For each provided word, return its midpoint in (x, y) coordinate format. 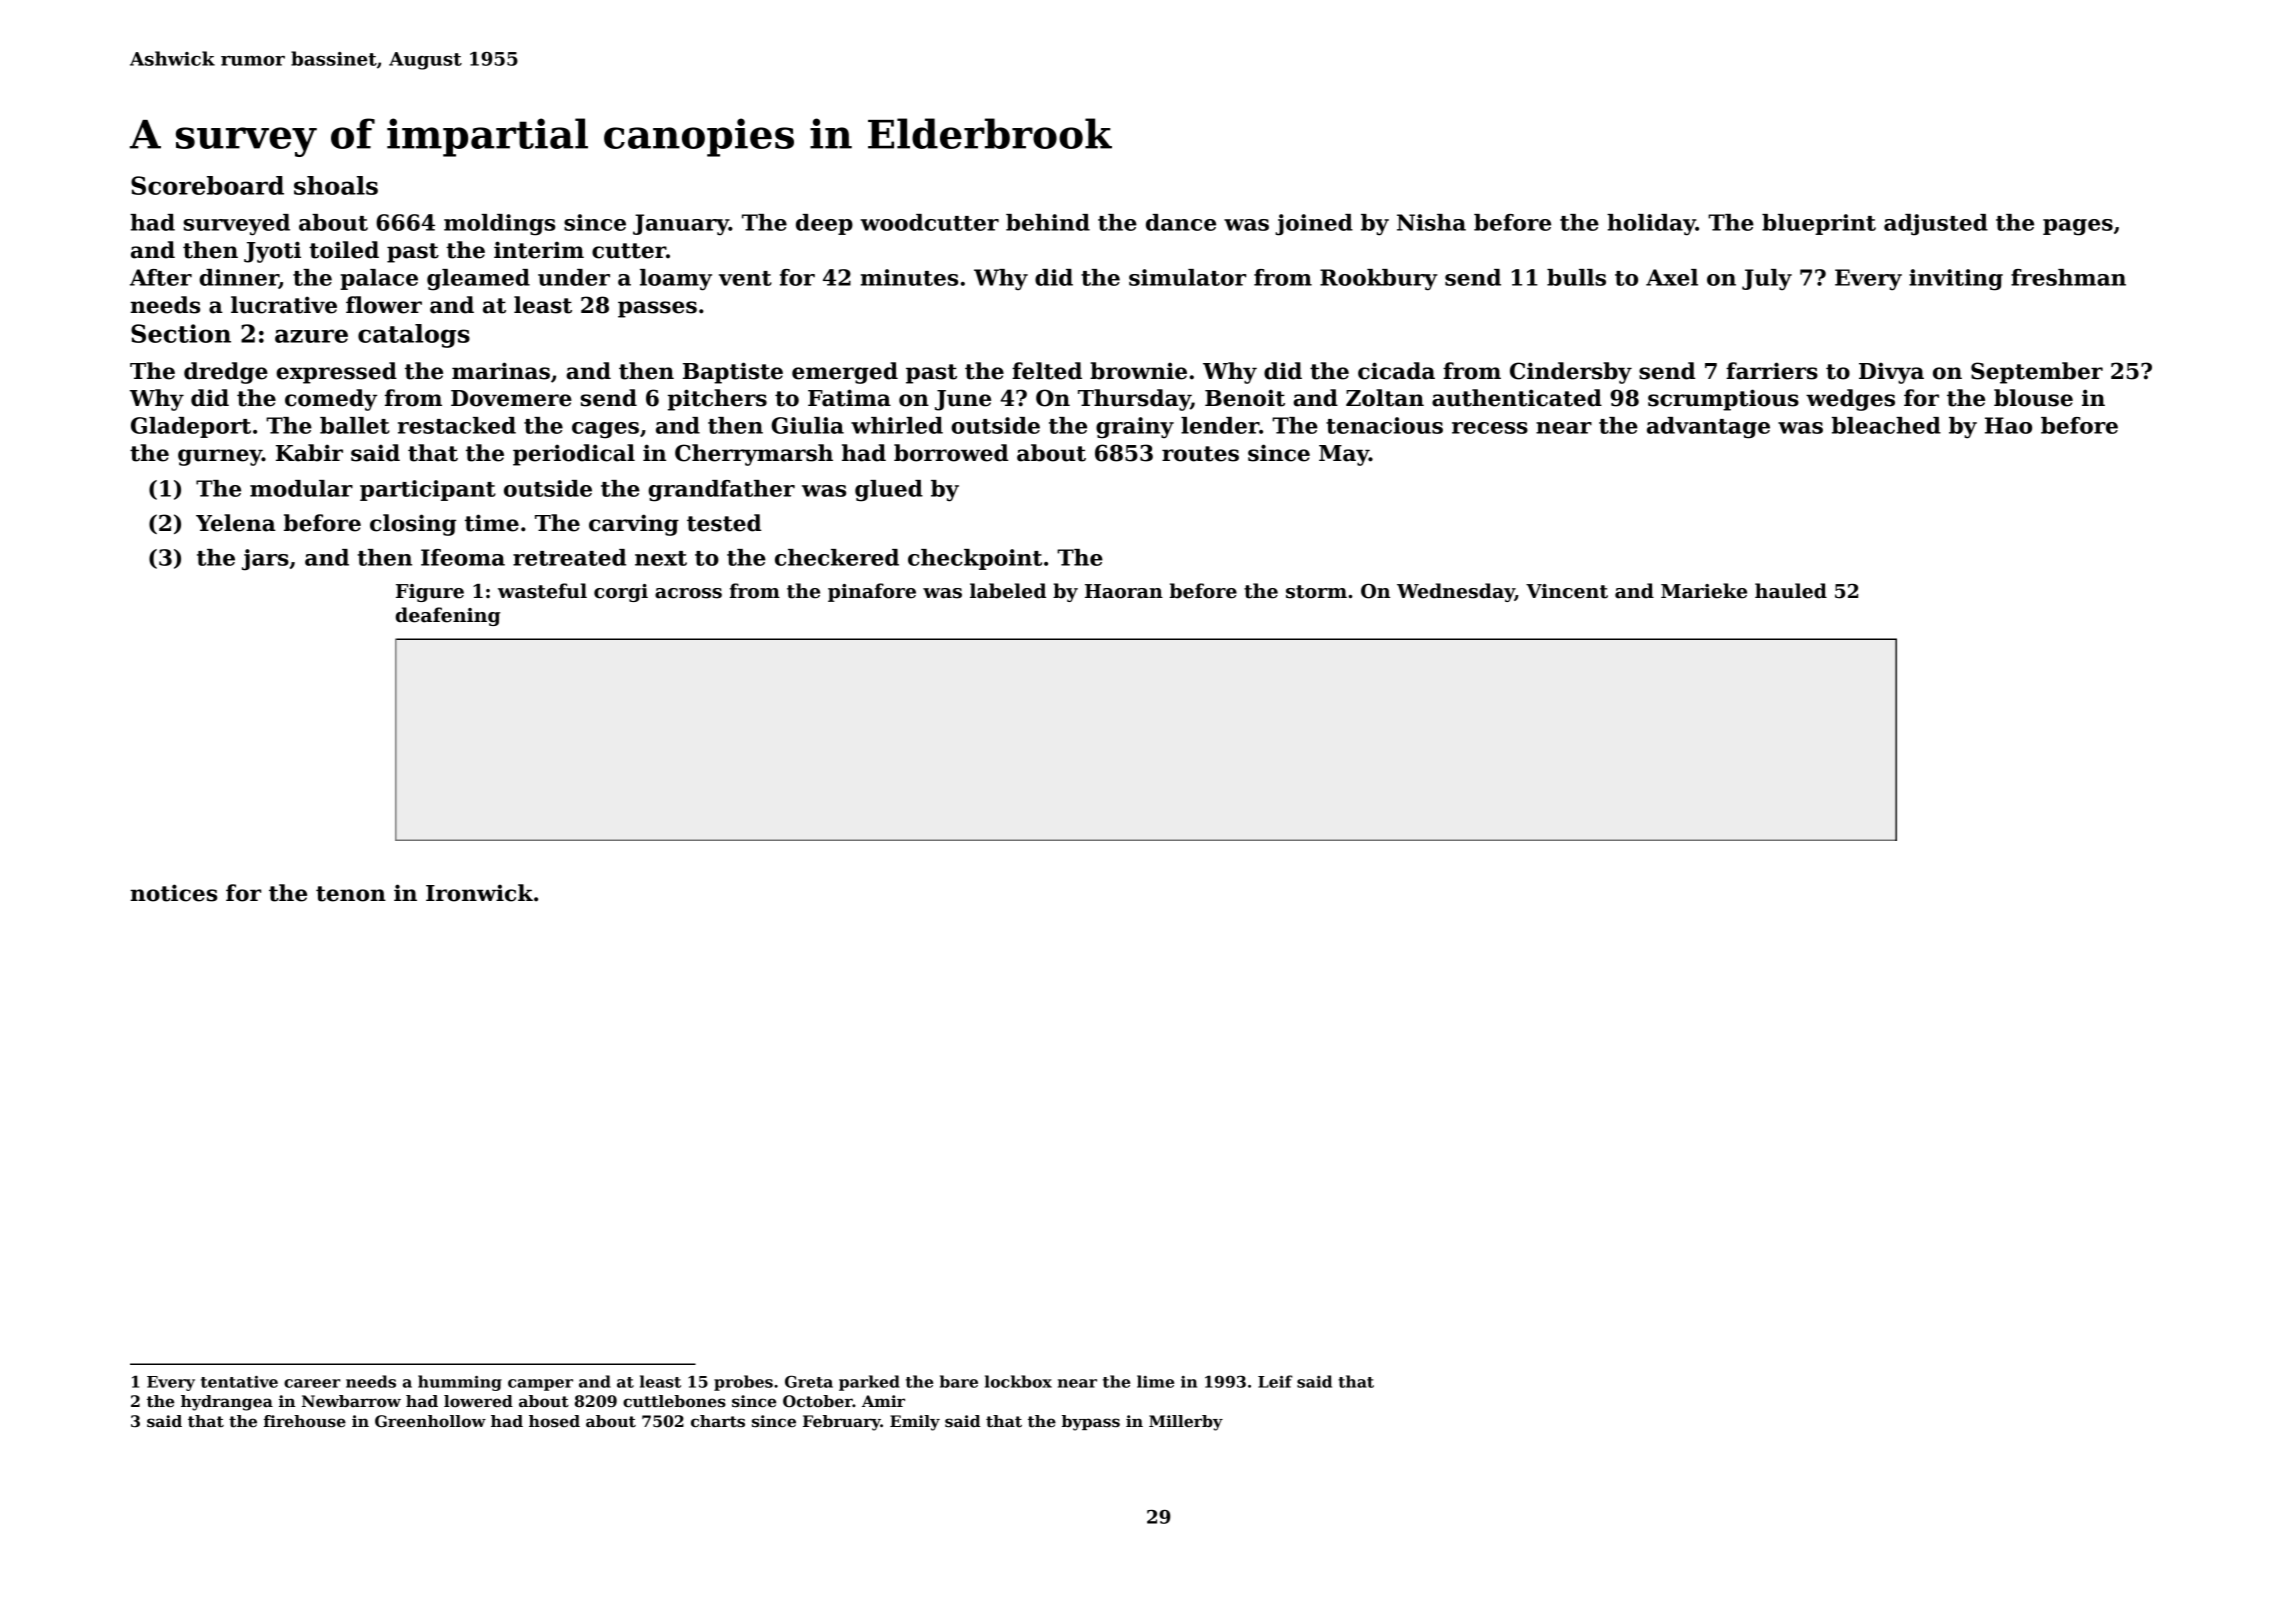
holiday (1651, 225)
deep (824, 224)
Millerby (1186, 1423)
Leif (1275, 1381)
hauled (1791, 591)
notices (173, 893)
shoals (336, 185)
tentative (239, 1382)
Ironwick (479, 893)
